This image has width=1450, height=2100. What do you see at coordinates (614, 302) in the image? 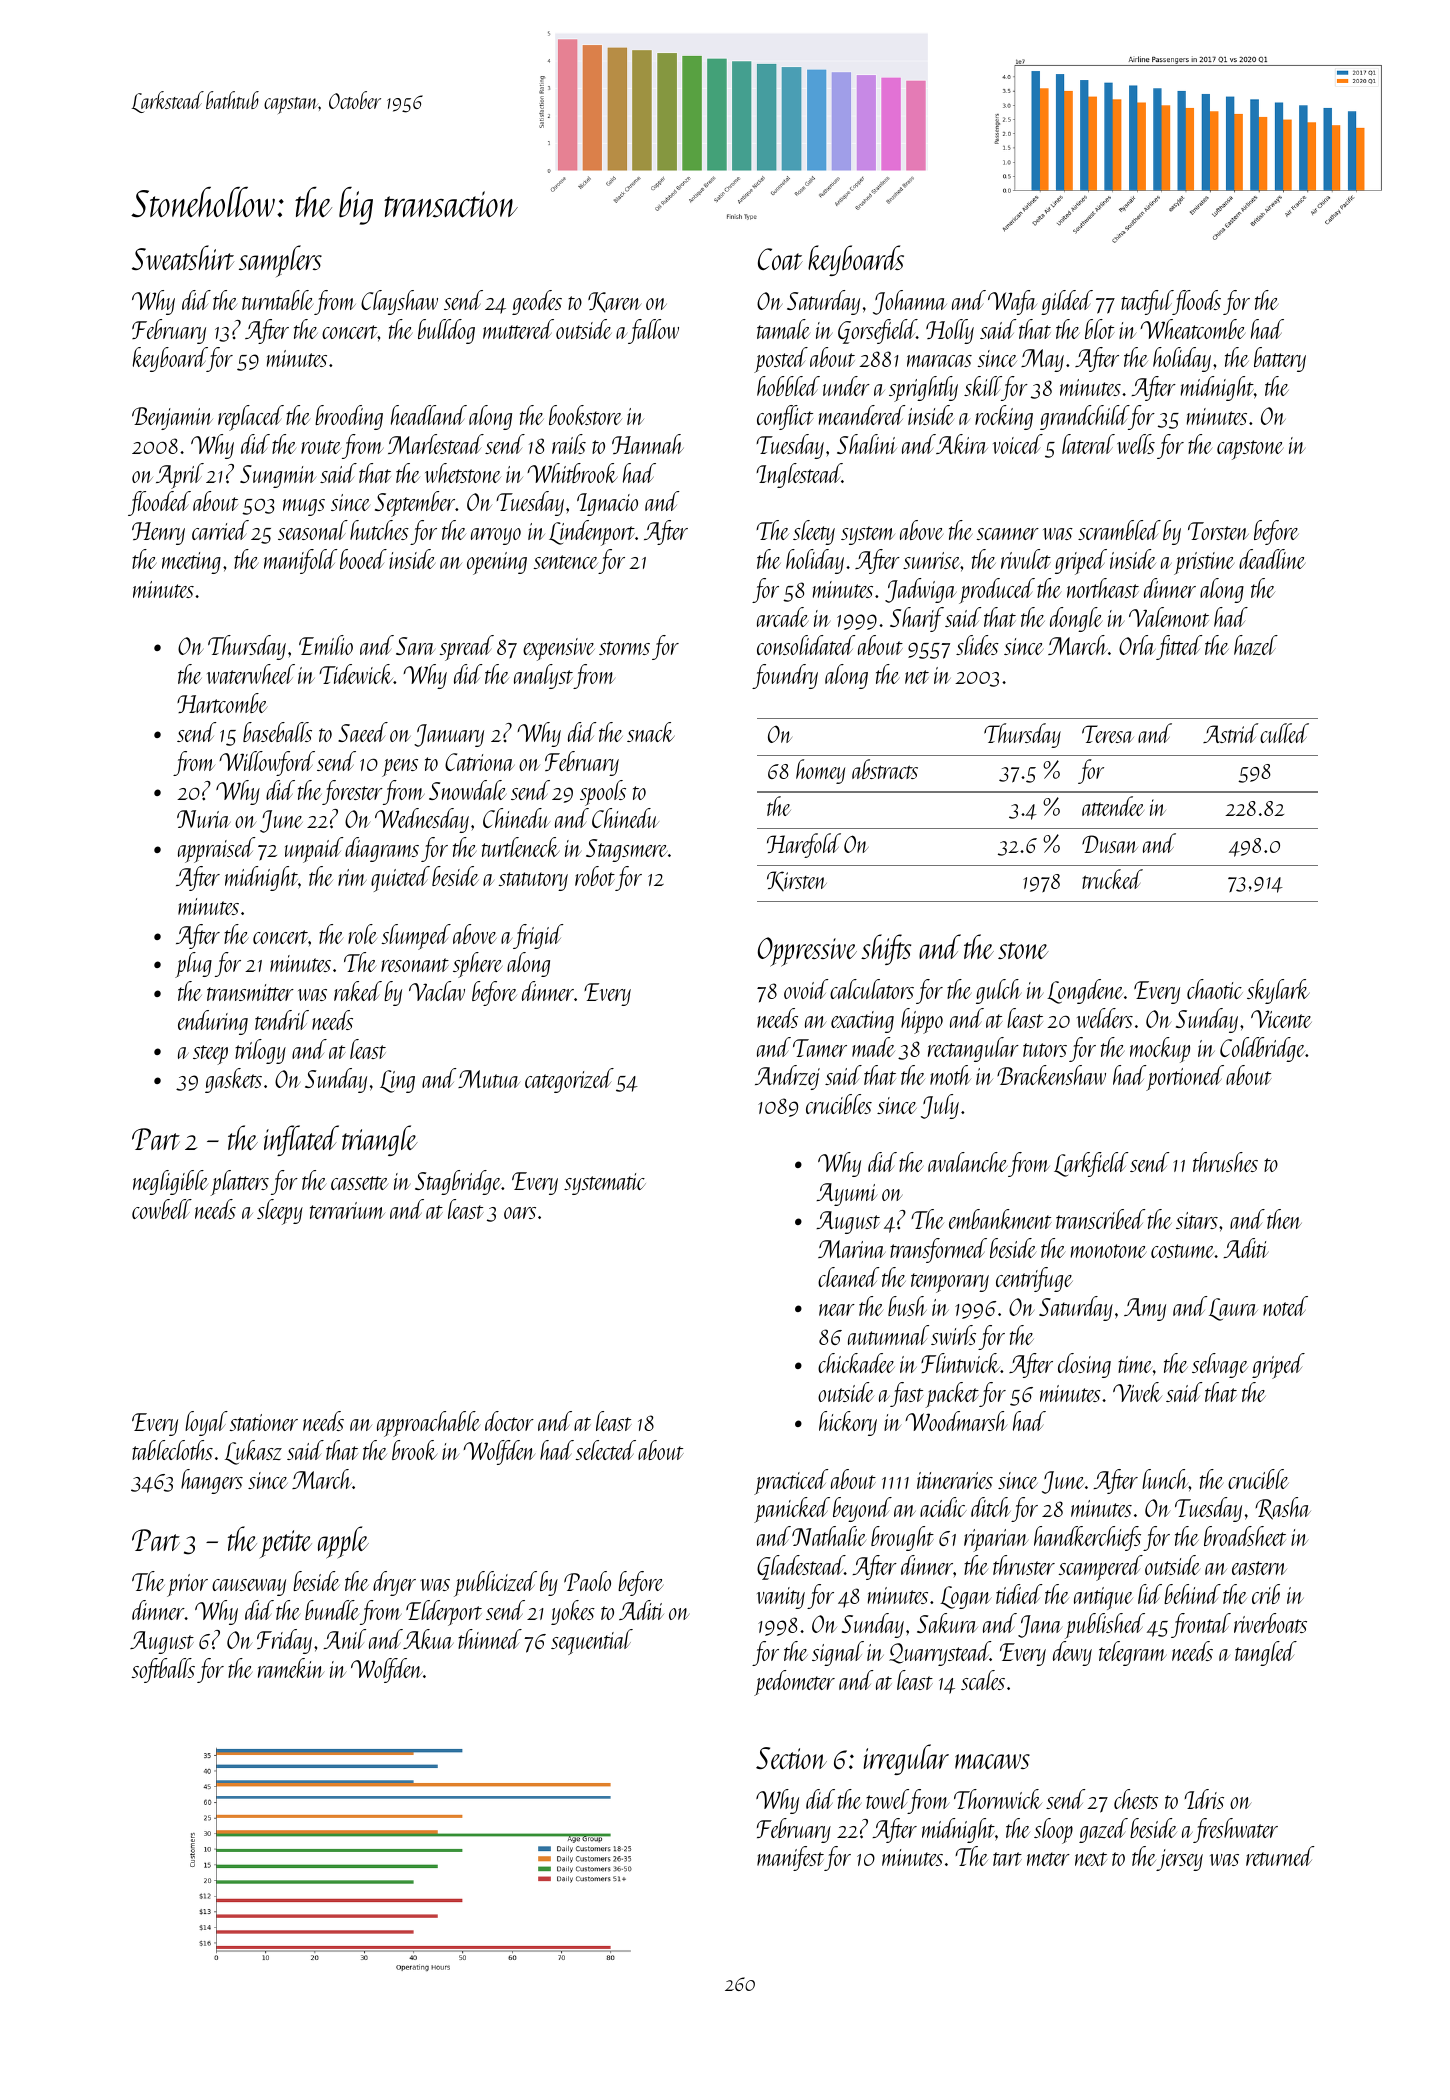
I see `Karen` at bounding box center [614, 302].
